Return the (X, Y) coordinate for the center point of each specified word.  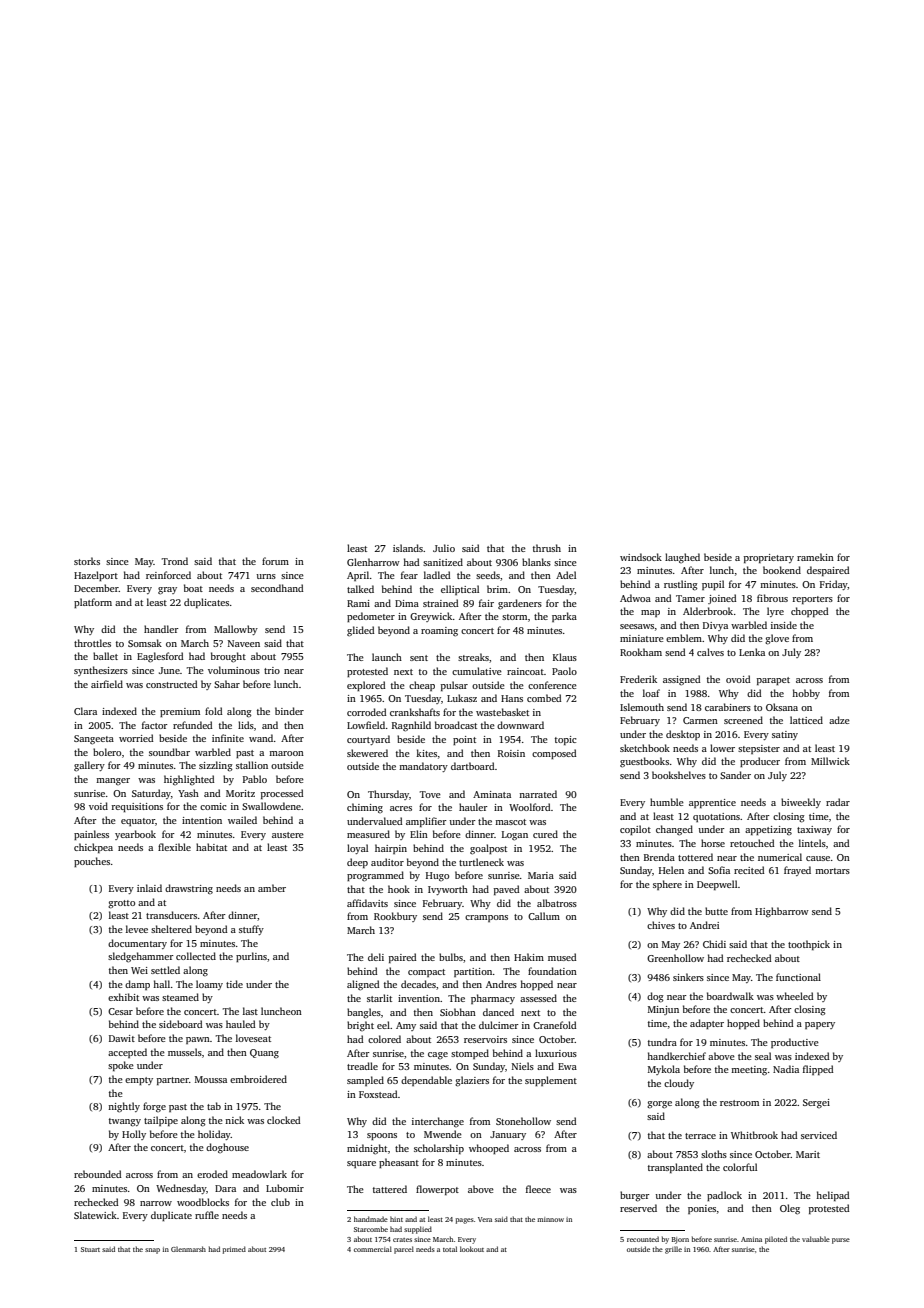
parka (564, 617)
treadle (362, 1066)
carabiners (728, 707)
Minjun (663, 1010)
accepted (127, 1053)
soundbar (169, 752)
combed (544, 698)
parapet (773, 681)
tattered (390, 1189)
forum (275, 561)
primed (234, 1250)
